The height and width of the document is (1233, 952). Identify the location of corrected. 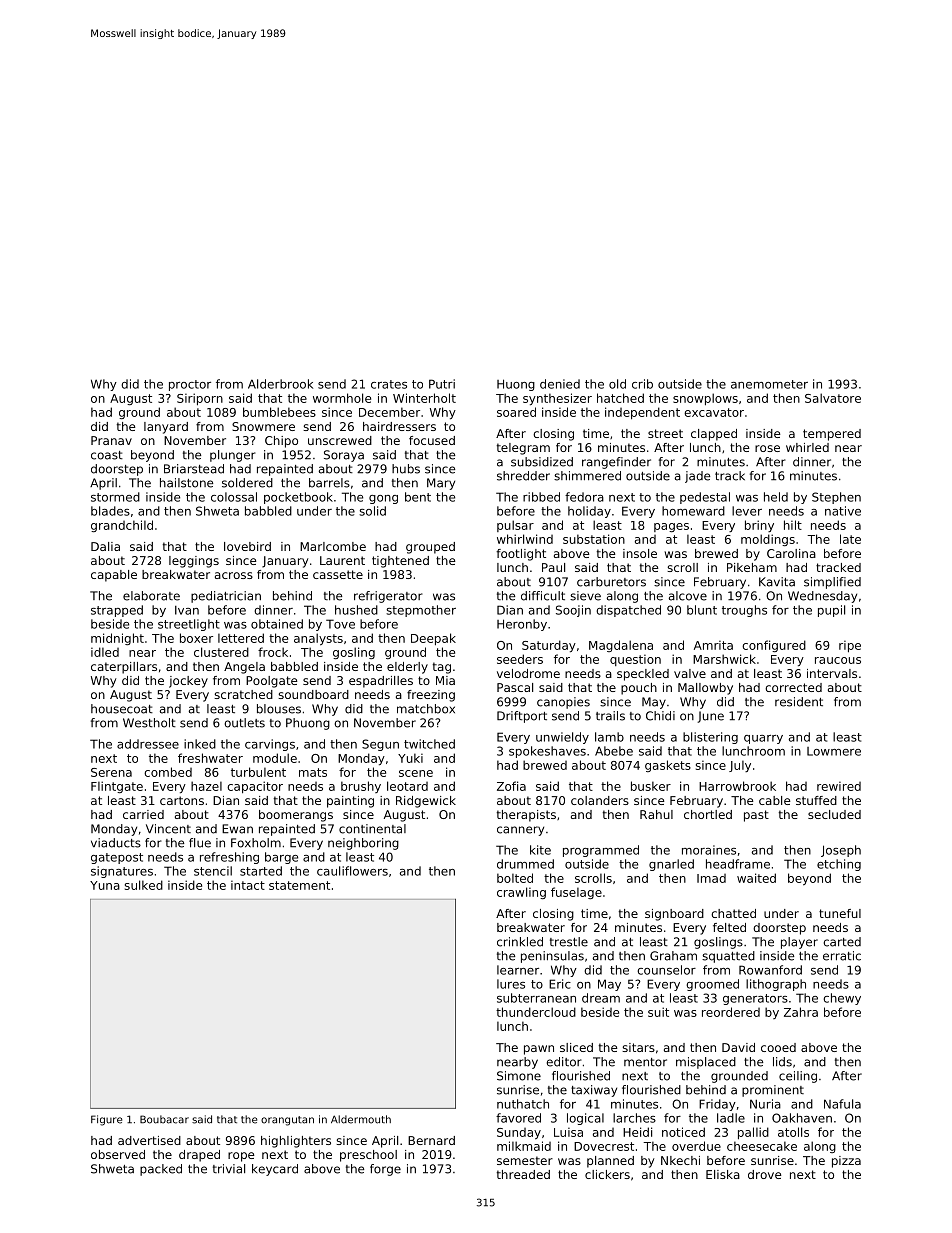
(793, 687).
